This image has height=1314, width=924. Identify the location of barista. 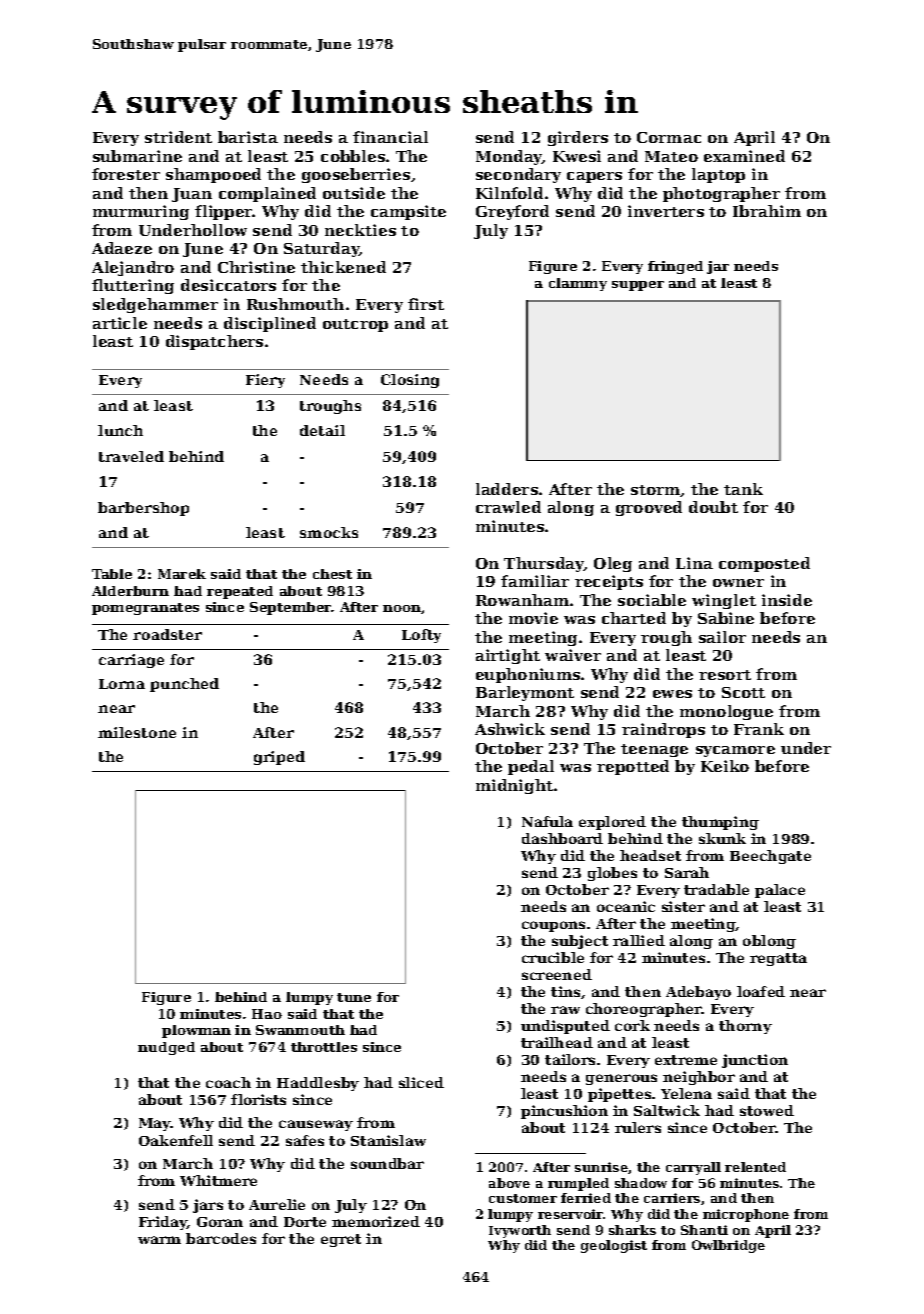
(248, 137).
